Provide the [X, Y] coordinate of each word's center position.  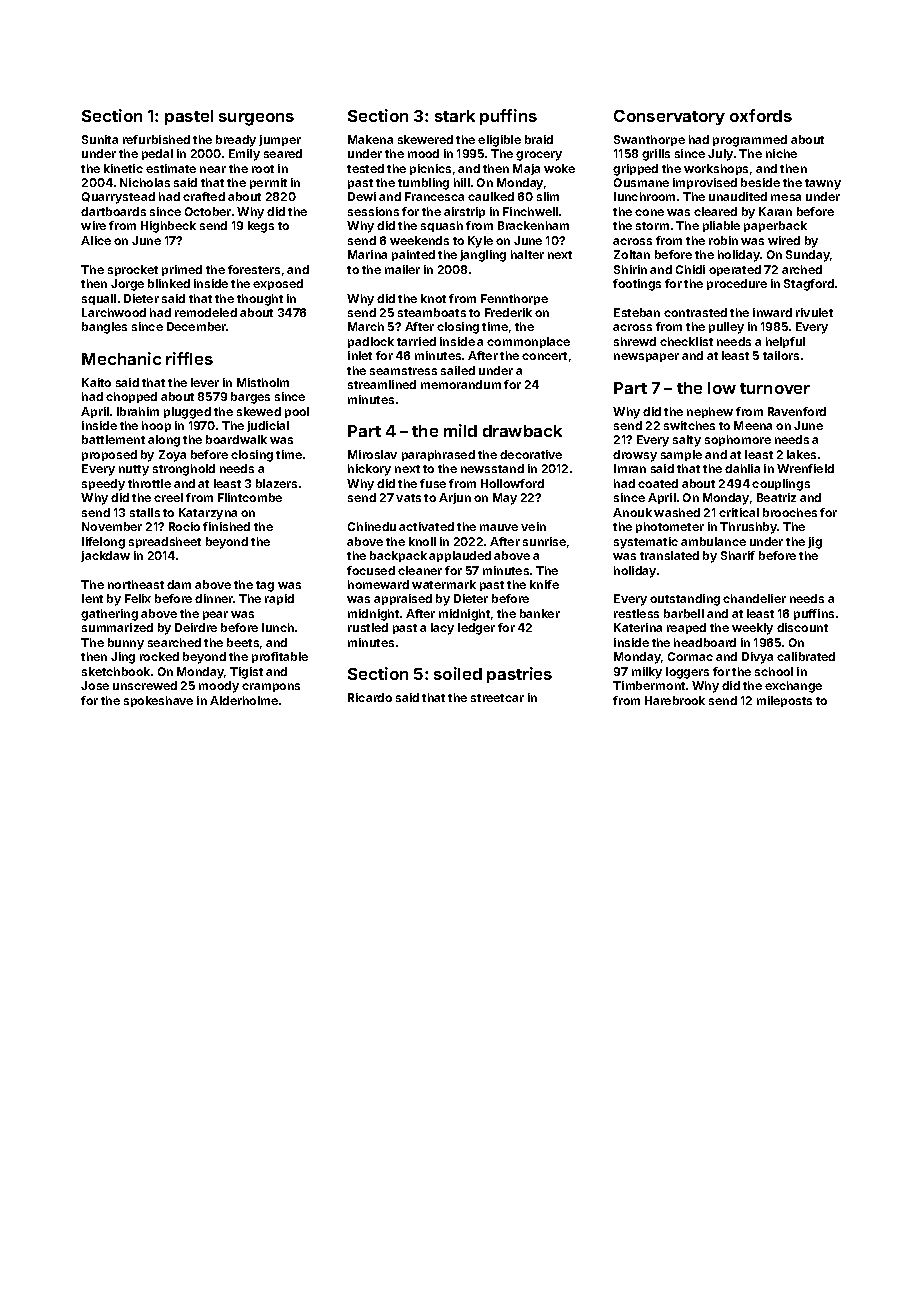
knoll [422, 541]
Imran [630, 468]
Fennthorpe [514, 299]
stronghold [184, 470]
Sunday [808, 256]
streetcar [497, 698]
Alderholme [244, 700]
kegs [261, 227]
